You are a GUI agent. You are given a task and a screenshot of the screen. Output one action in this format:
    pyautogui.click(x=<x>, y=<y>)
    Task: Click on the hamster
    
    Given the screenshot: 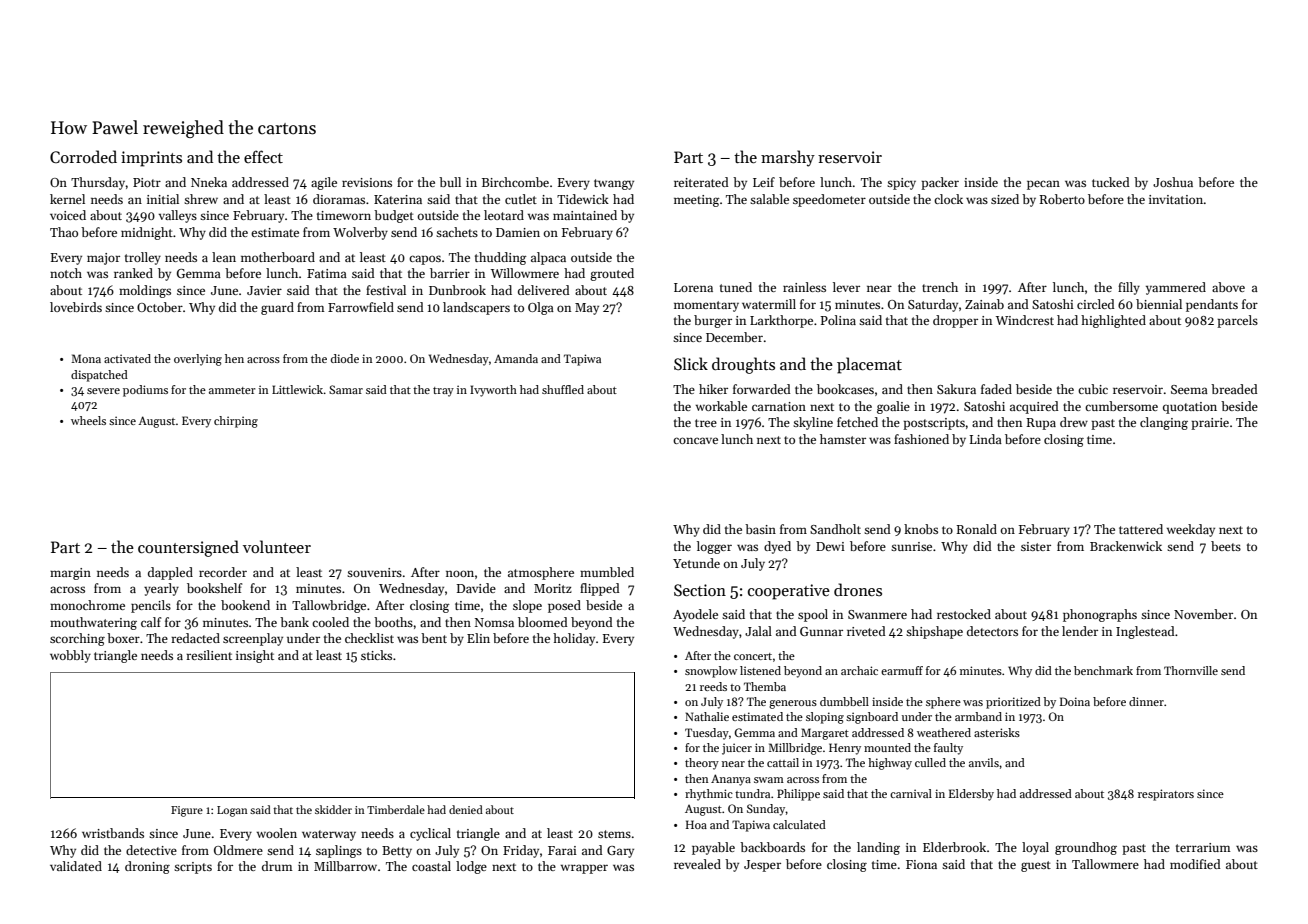 What is the action you would take?
    pyautogui.click(x=843, y=439)
